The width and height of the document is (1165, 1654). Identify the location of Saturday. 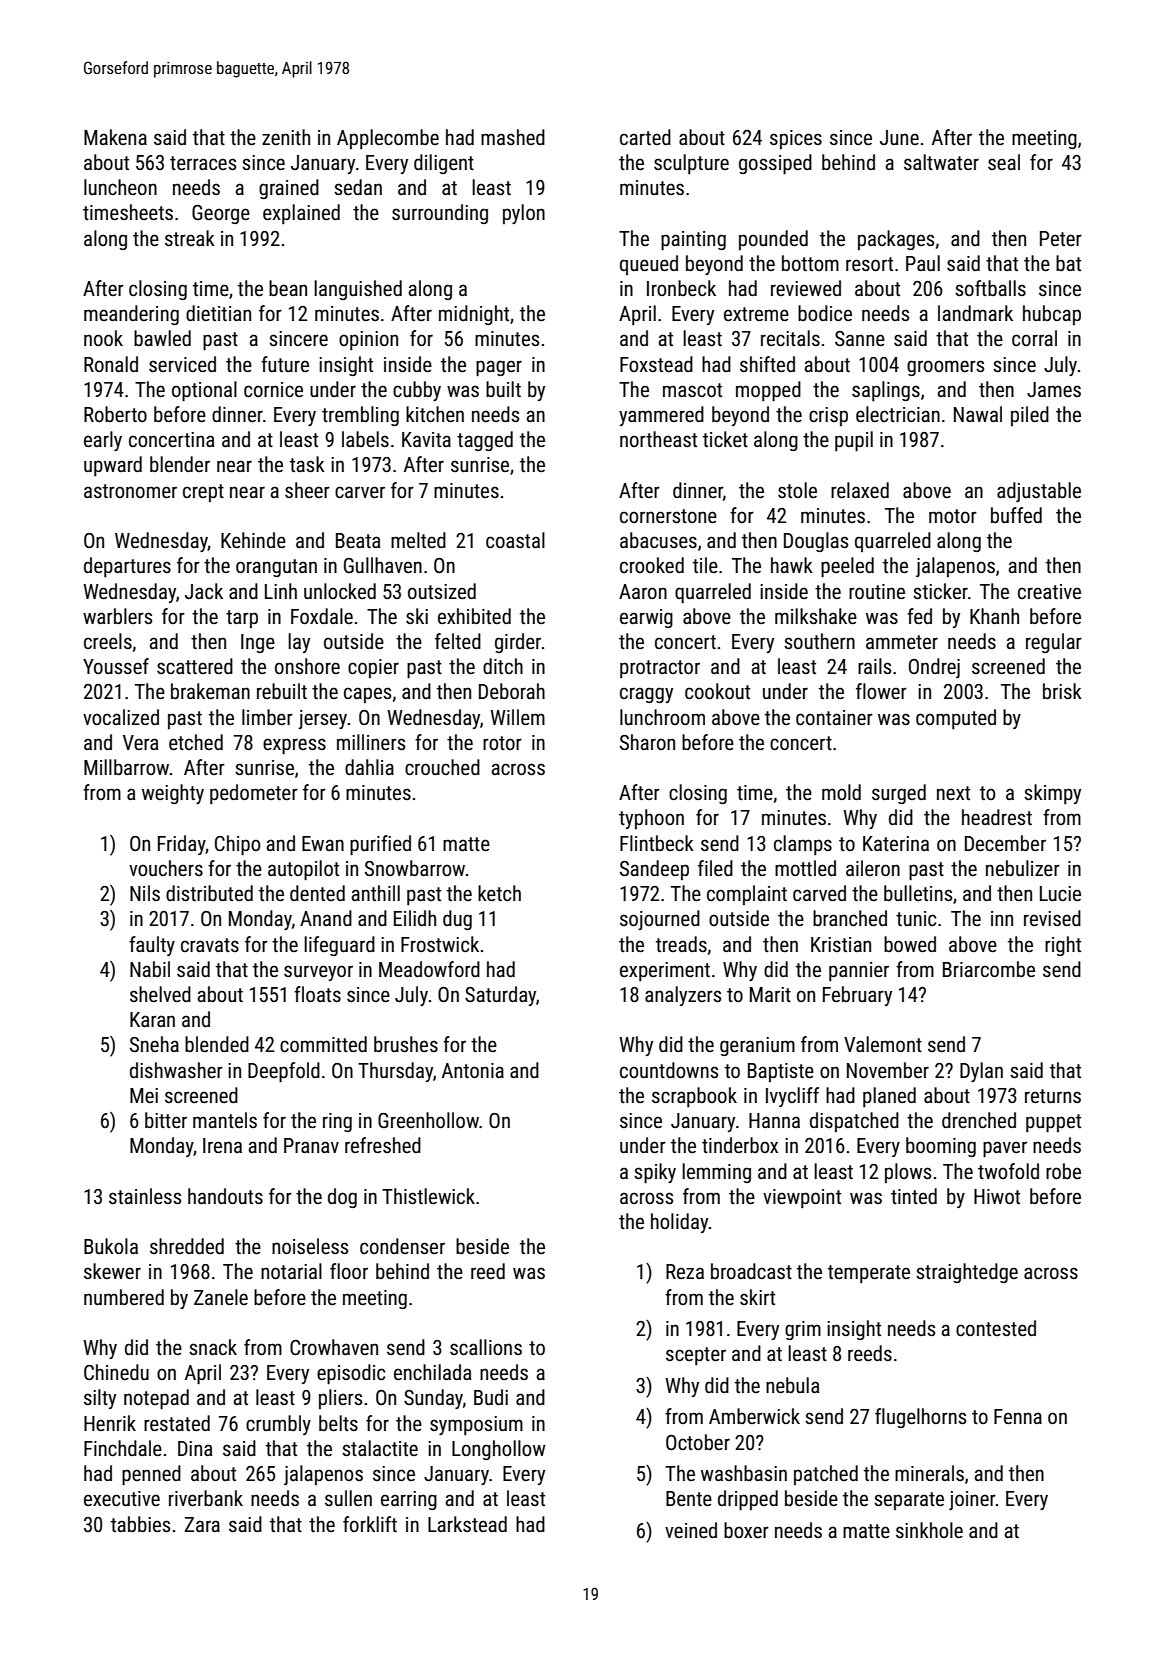
(500, 996).
